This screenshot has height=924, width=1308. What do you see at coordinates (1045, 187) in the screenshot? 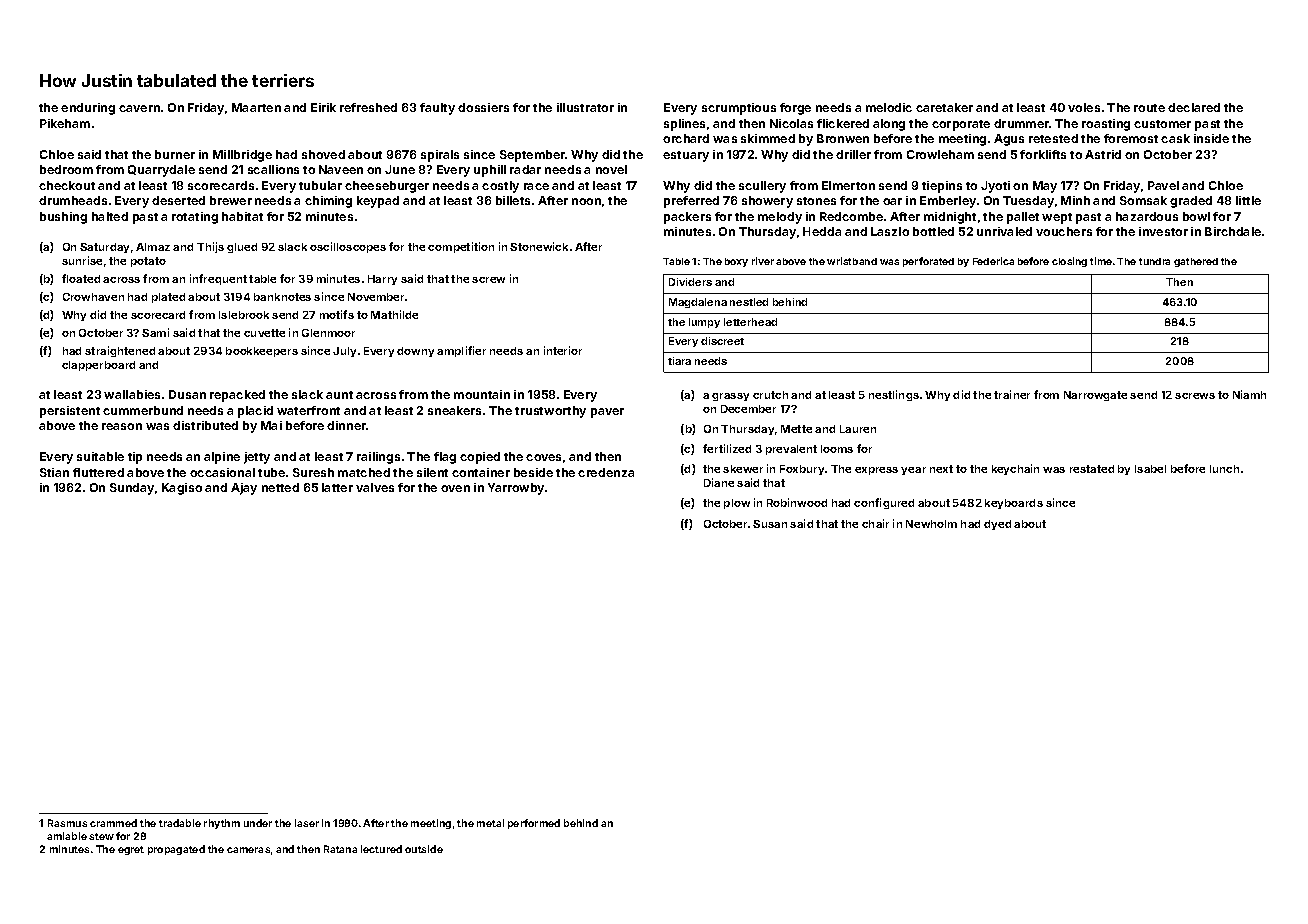
I see `May` at bounding box center [1045, 187].
